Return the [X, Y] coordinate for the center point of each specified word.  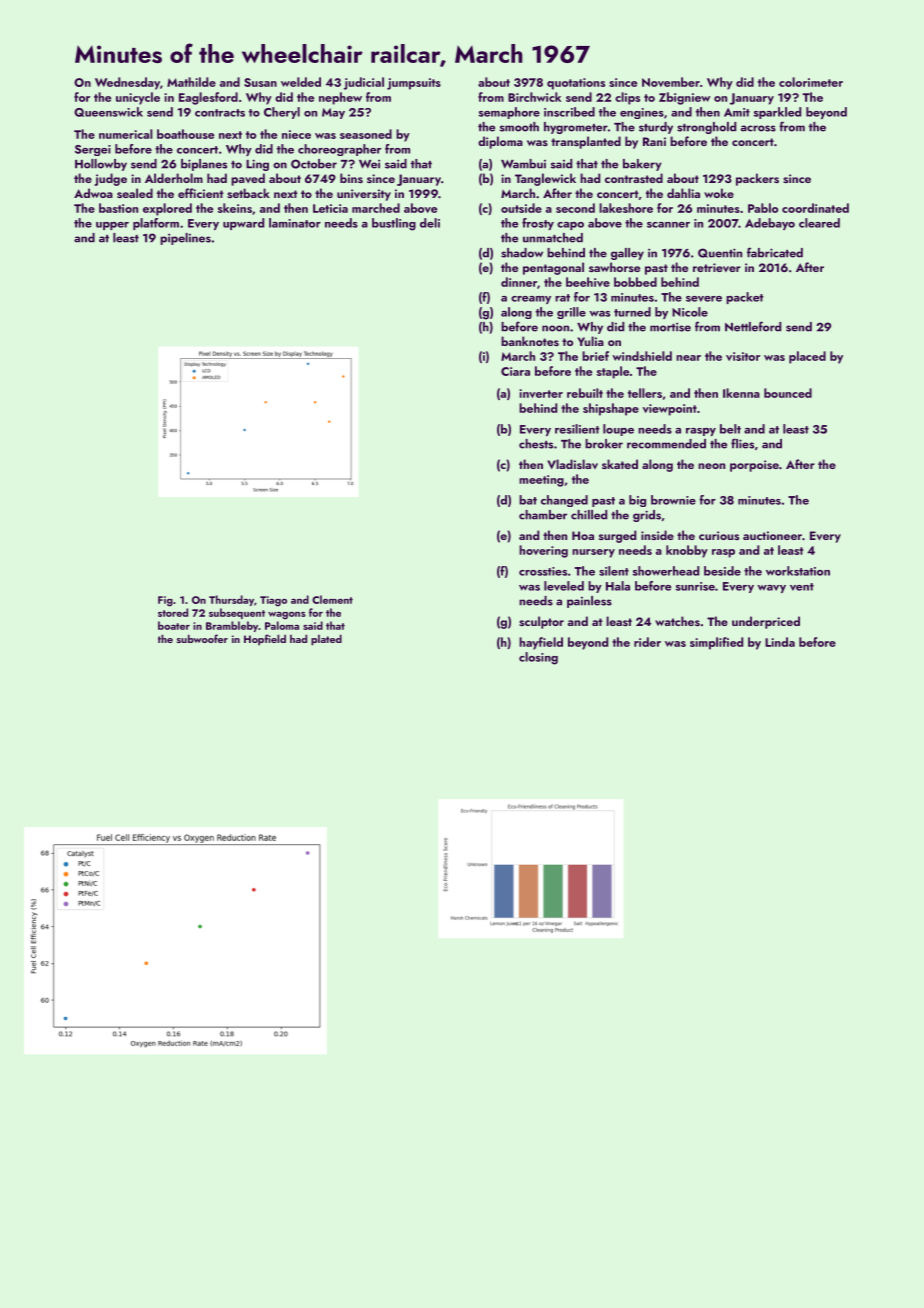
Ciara [515, 371]
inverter [541, 393]
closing [538, 658]
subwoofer [202, 638]
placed [807, 357]
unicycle [138, 98]
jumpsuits [414, 84]
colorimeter [811, 82]
